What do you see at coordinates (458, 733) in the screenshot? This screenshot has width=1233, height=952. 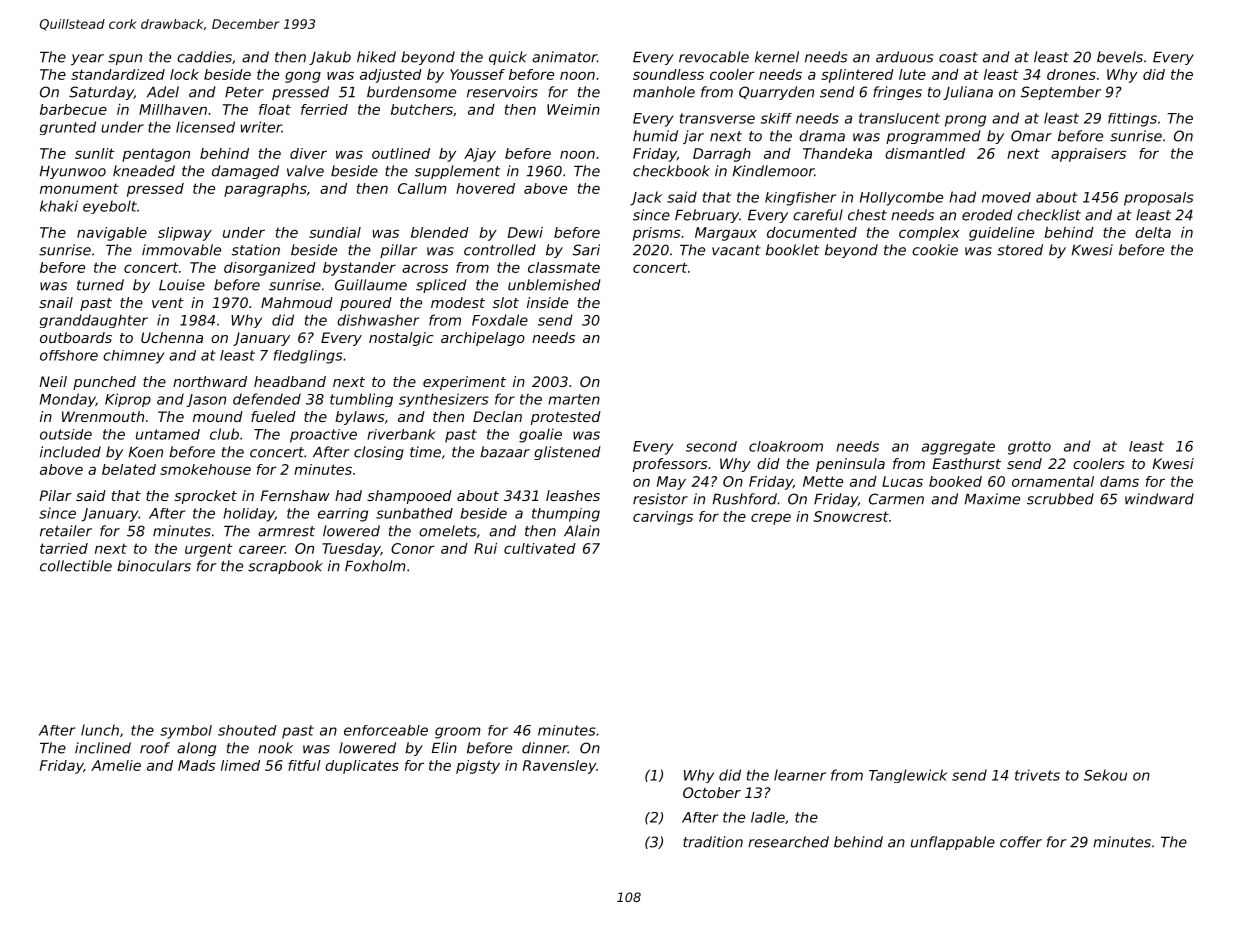 I see `groom` at bounding box center [458, 733].
